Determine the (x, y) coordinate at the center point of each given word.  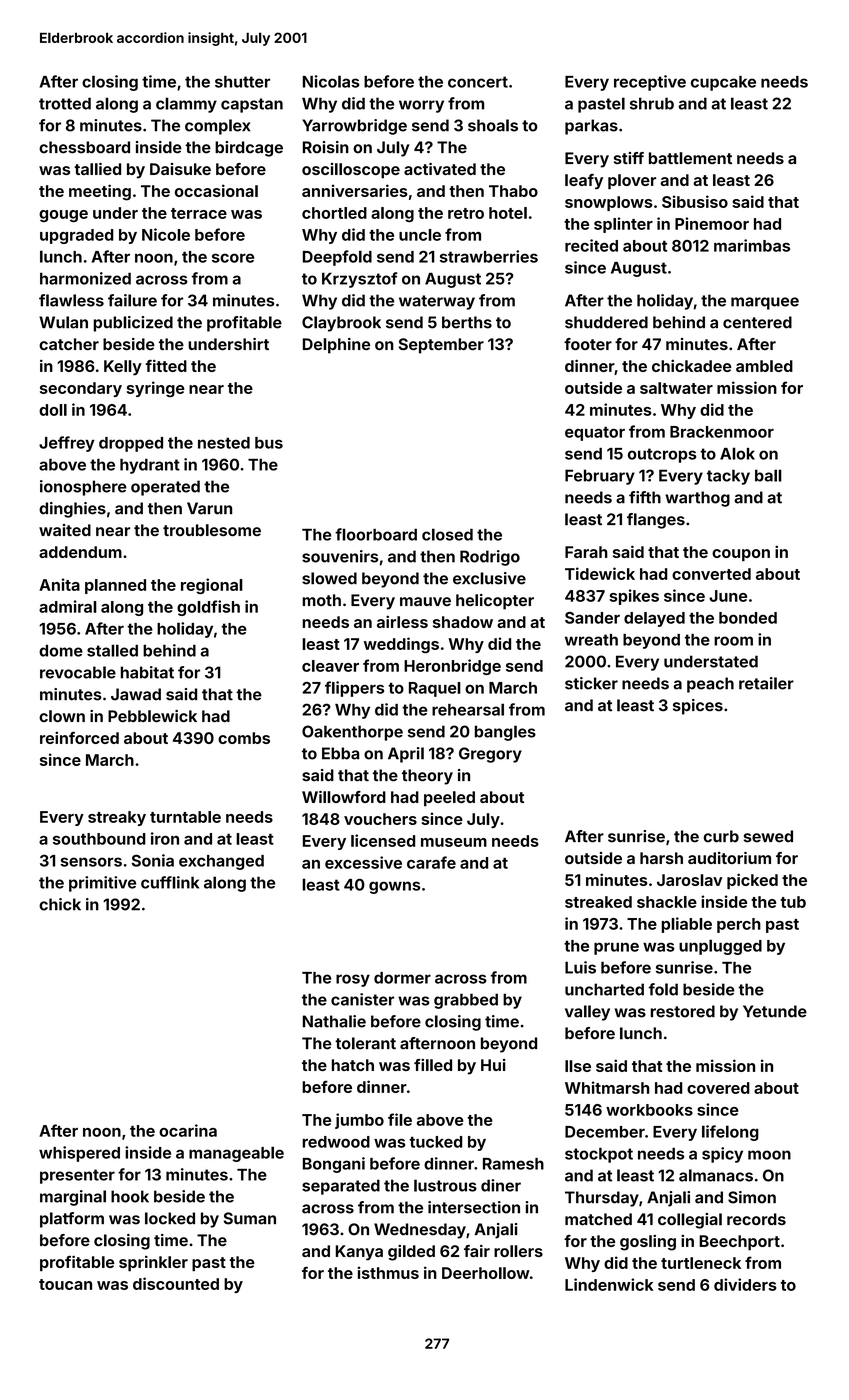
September (441, 346)
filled (433, 1065)
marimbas (752, 245)
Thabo (513, 191)
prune (616, 948)
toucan (65, 1284)
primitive (102, 884)
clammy (186, 105)
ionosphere (83, 488)
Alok (737, 453)
